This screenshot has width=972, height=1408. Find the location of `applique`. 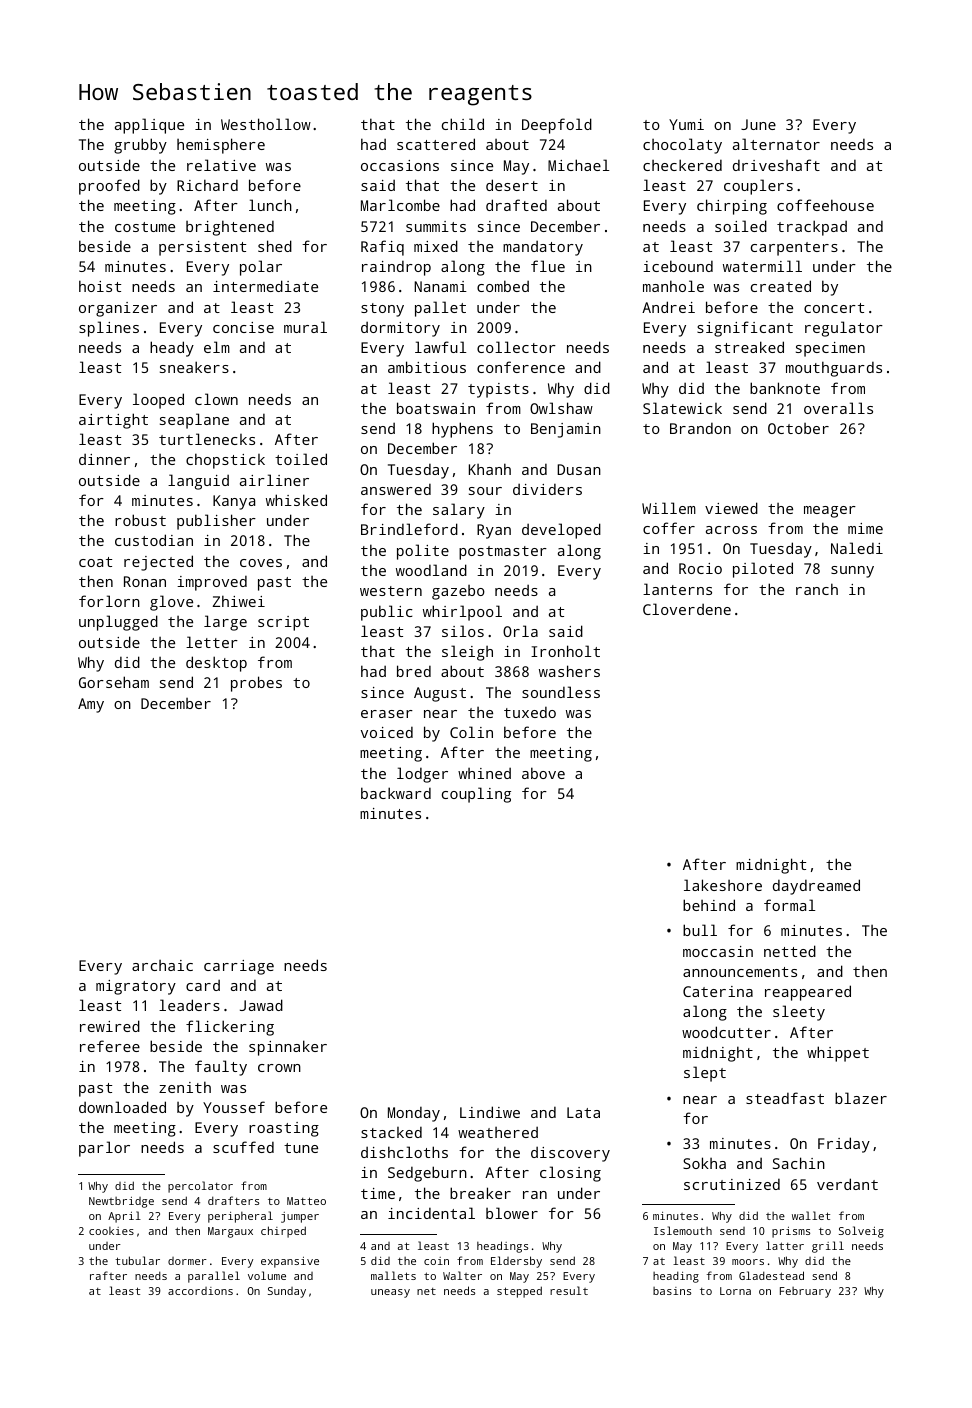

applique is located at coordinates (149, 126).
